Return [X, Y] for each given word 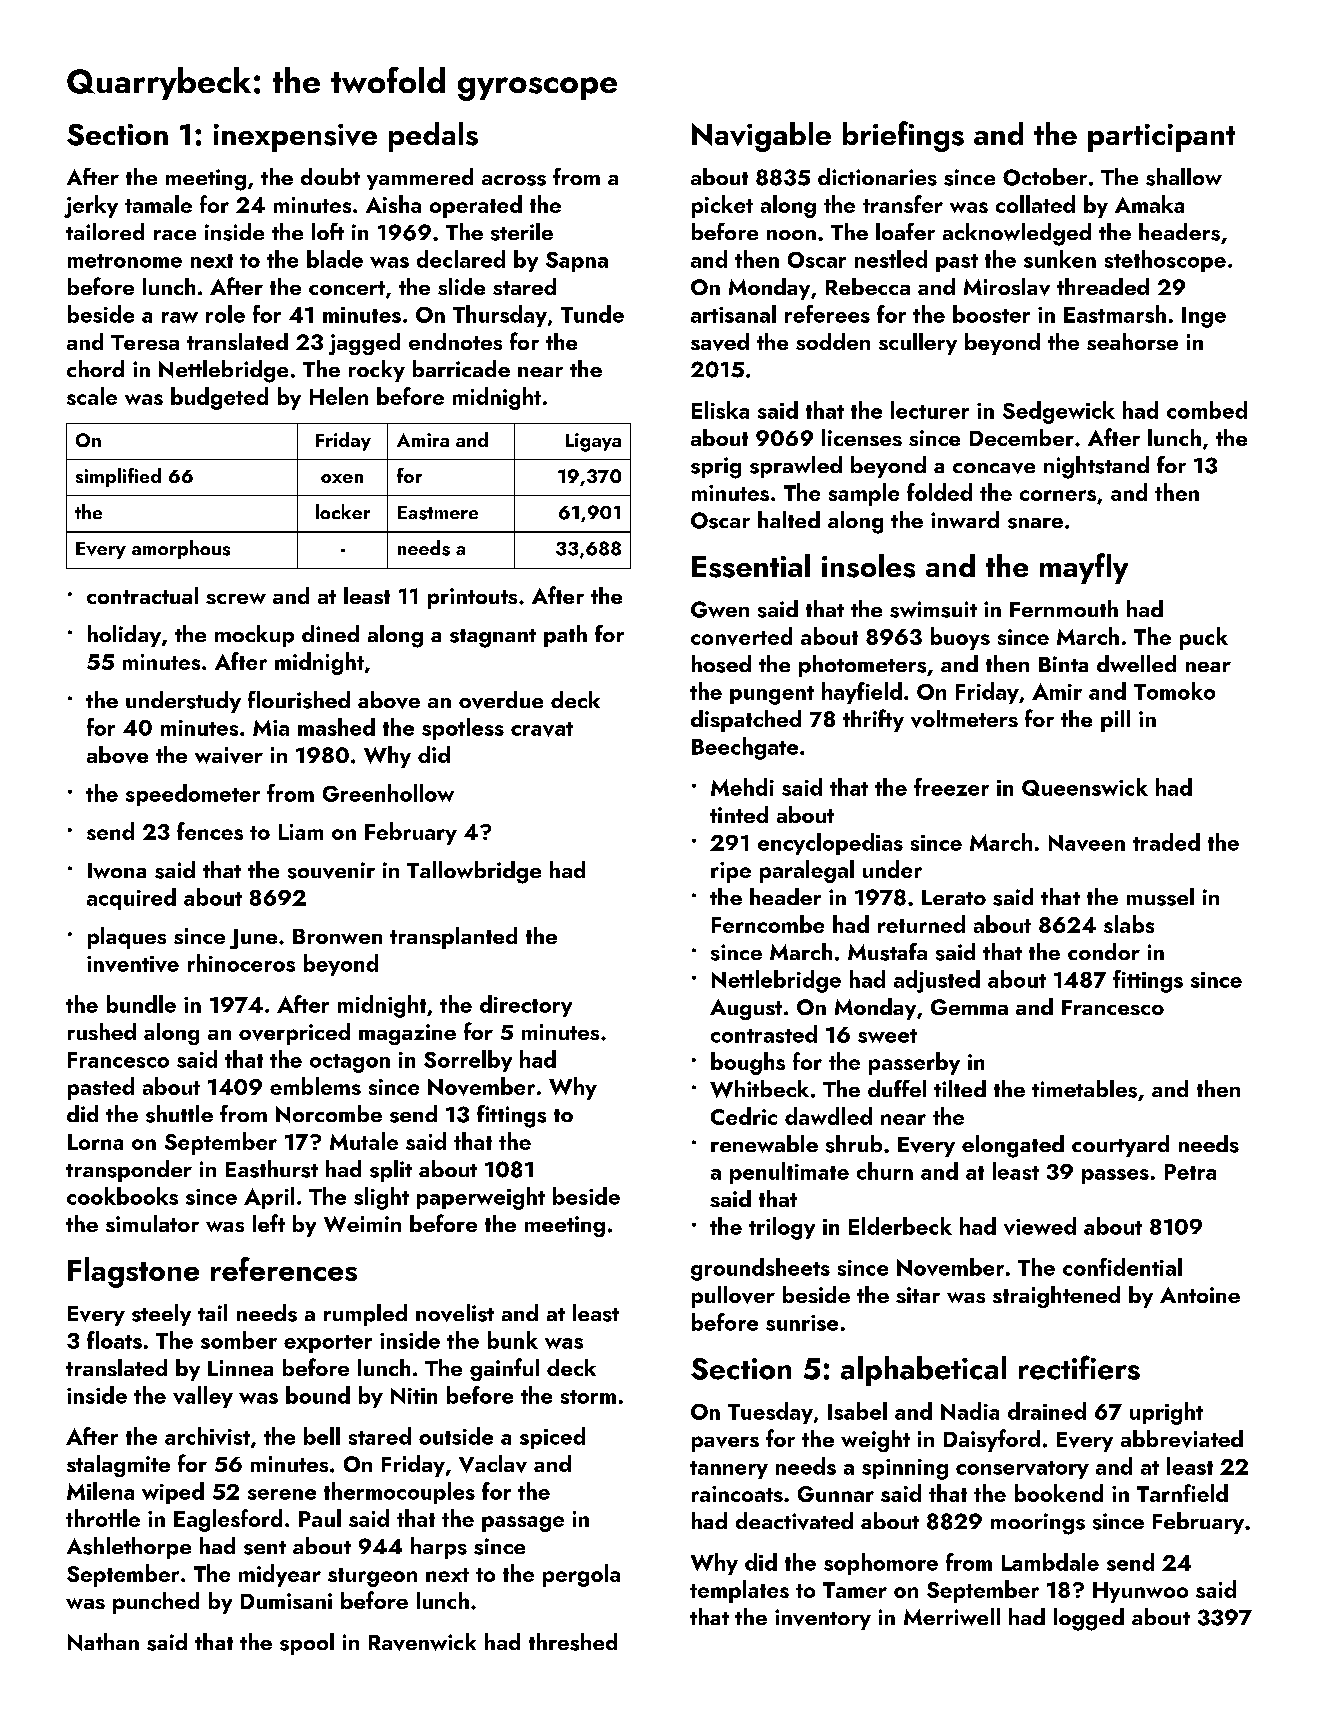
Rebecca [868, 286]
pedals [433, 137]
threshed [573, 1642]
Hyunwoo [1140, 1592]
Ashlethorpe [129, 1548]
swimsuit [933, 609]
